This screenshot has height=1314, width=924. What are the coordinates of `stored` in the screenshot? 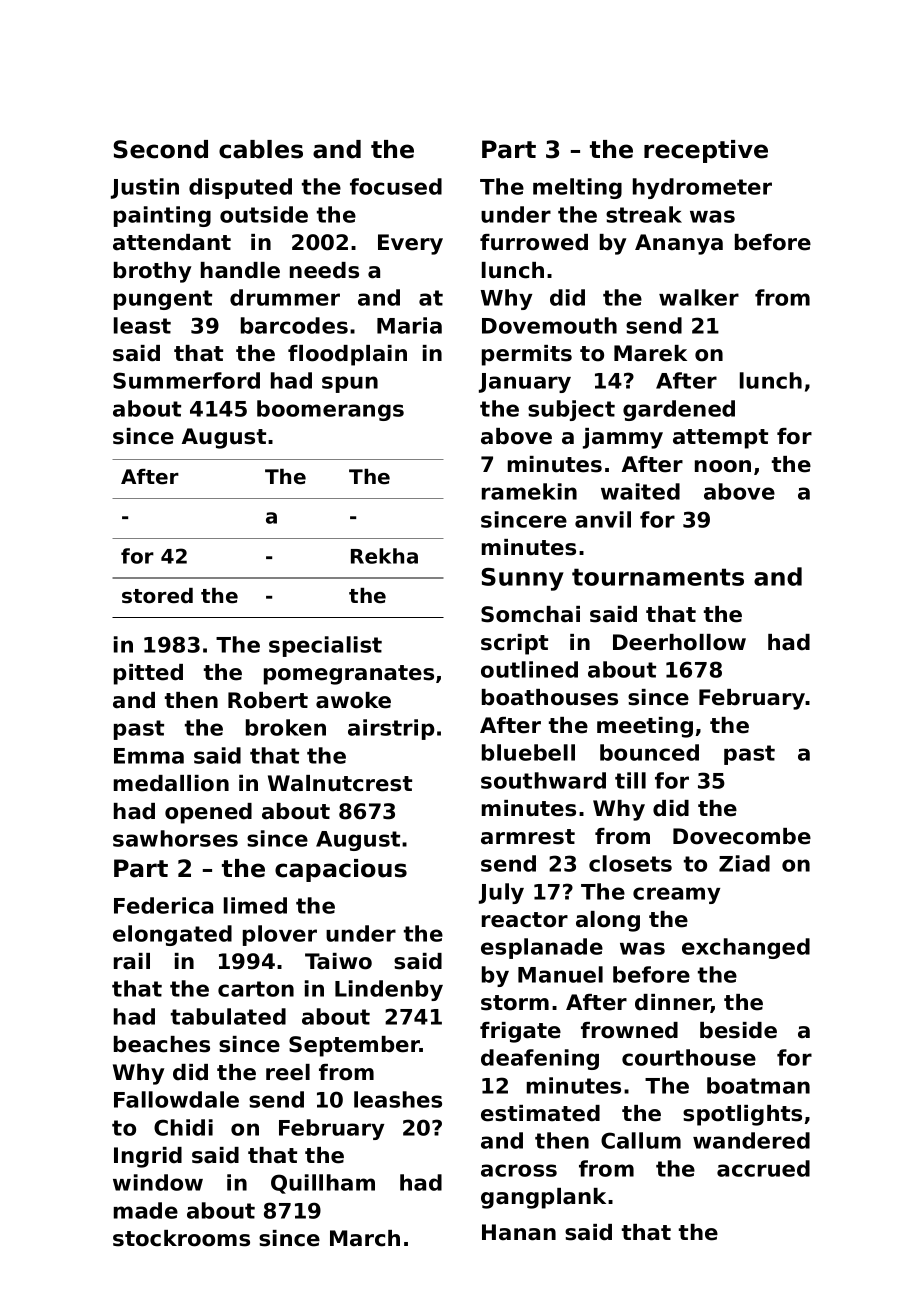 It's located at (157, 596).
